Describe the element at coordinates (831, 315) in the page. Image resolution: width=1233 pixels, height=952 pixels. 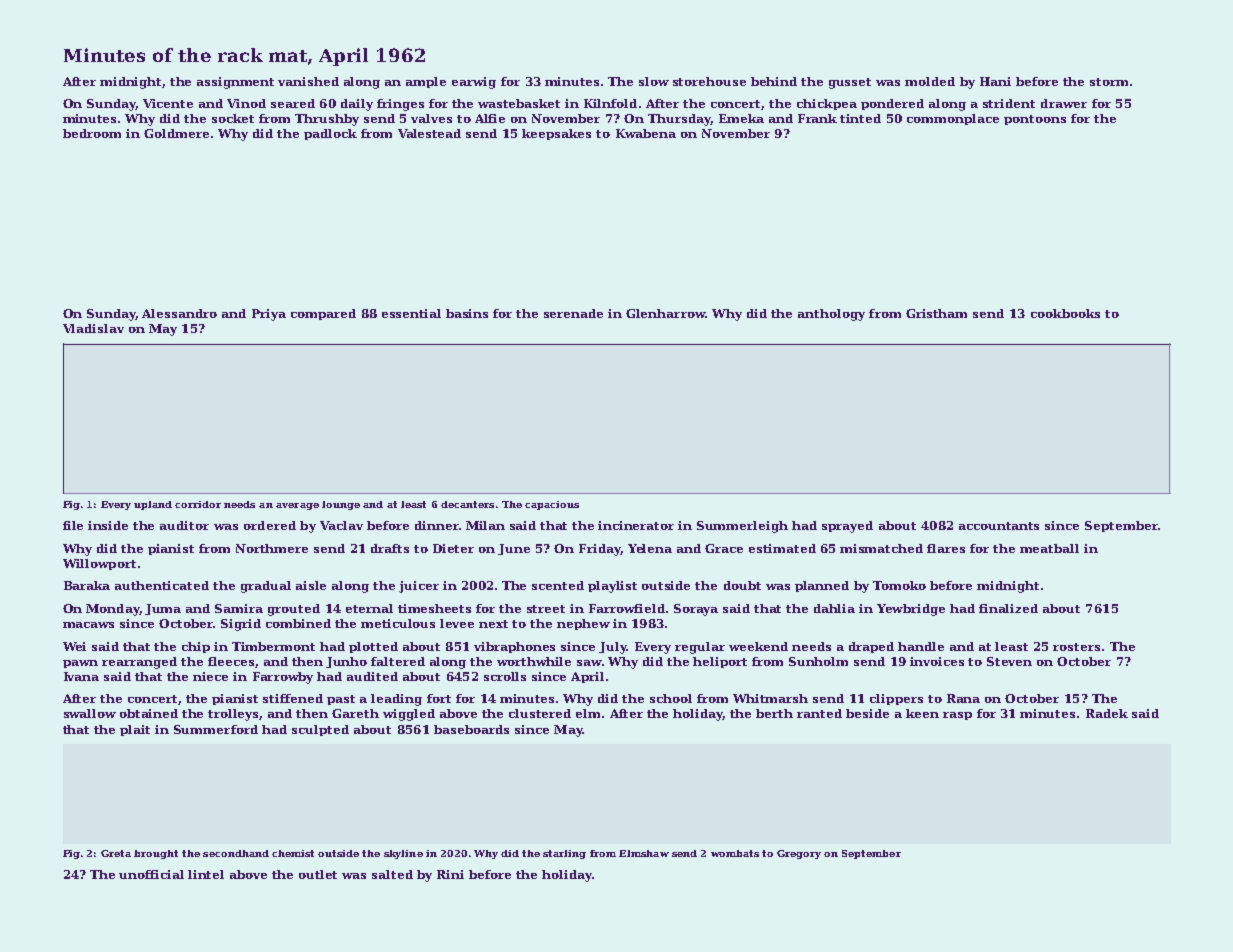
I see `anthology` at that location.
